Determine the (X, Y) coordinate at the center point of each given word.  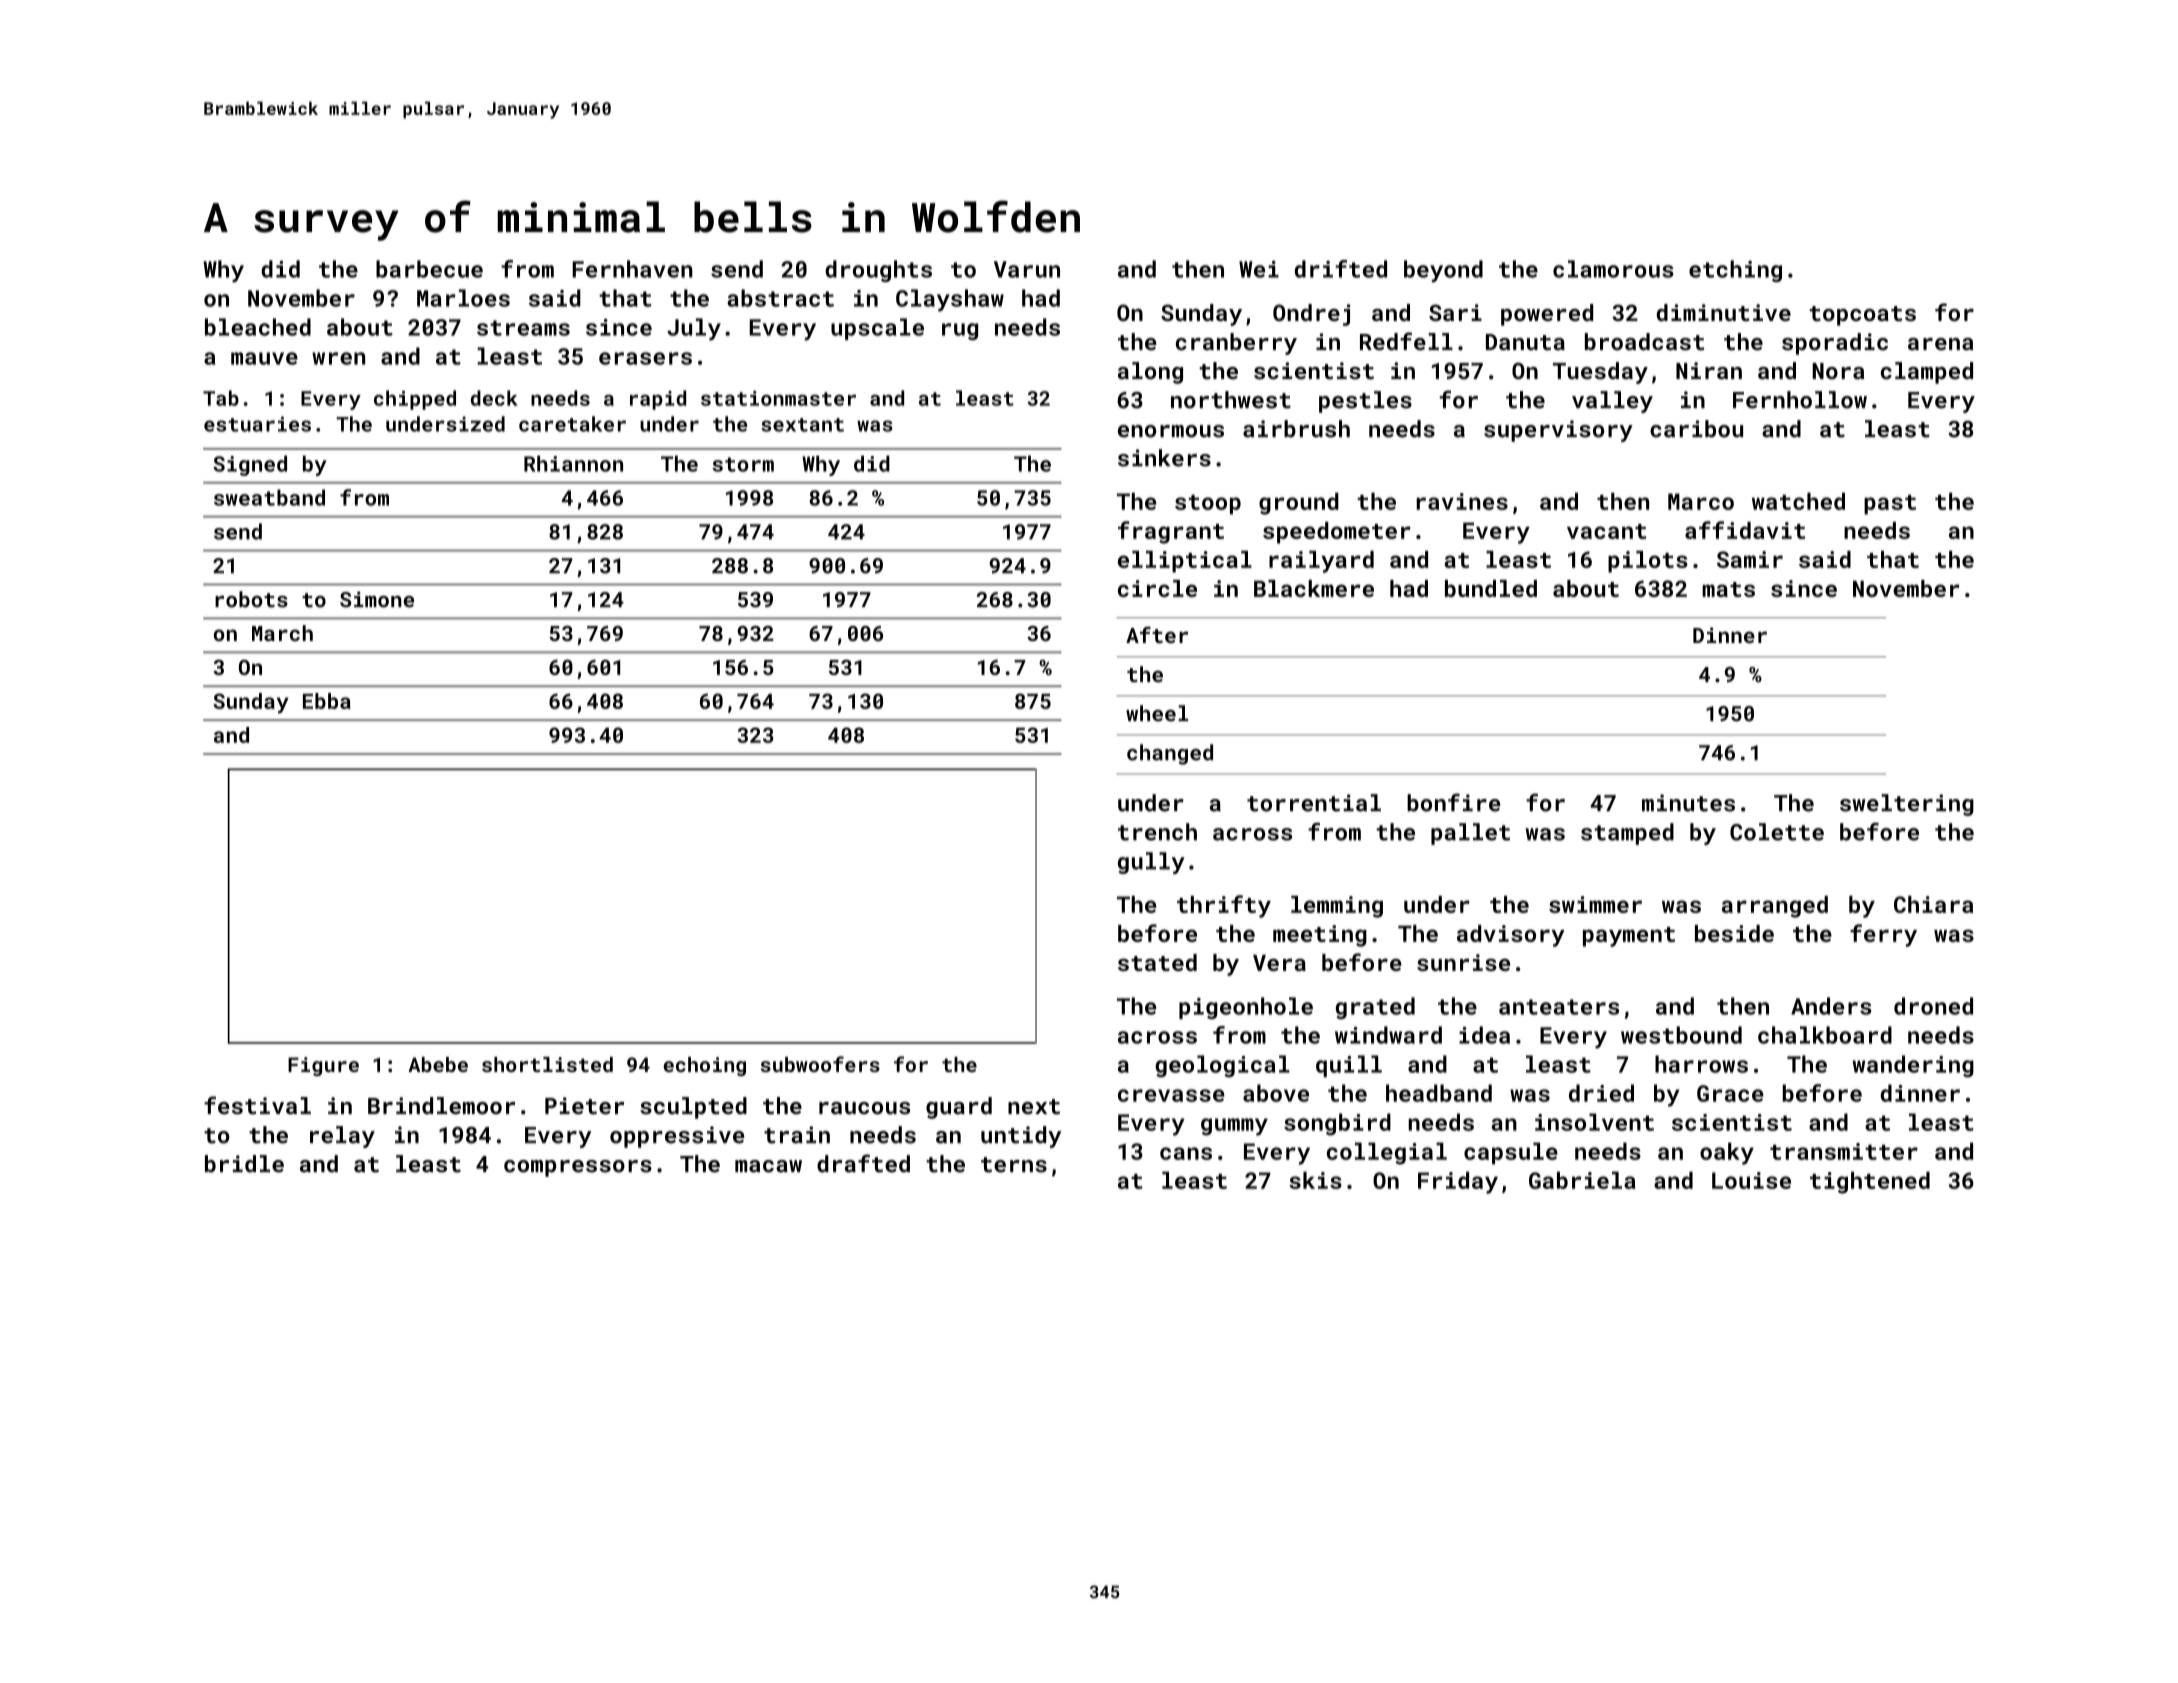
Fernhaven (632, 269)
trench (1157, 832)
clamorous (1613, 269)
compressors (578, 1168)
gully (1151, 863)
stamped (1627, 834)
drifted (1340, 269)
